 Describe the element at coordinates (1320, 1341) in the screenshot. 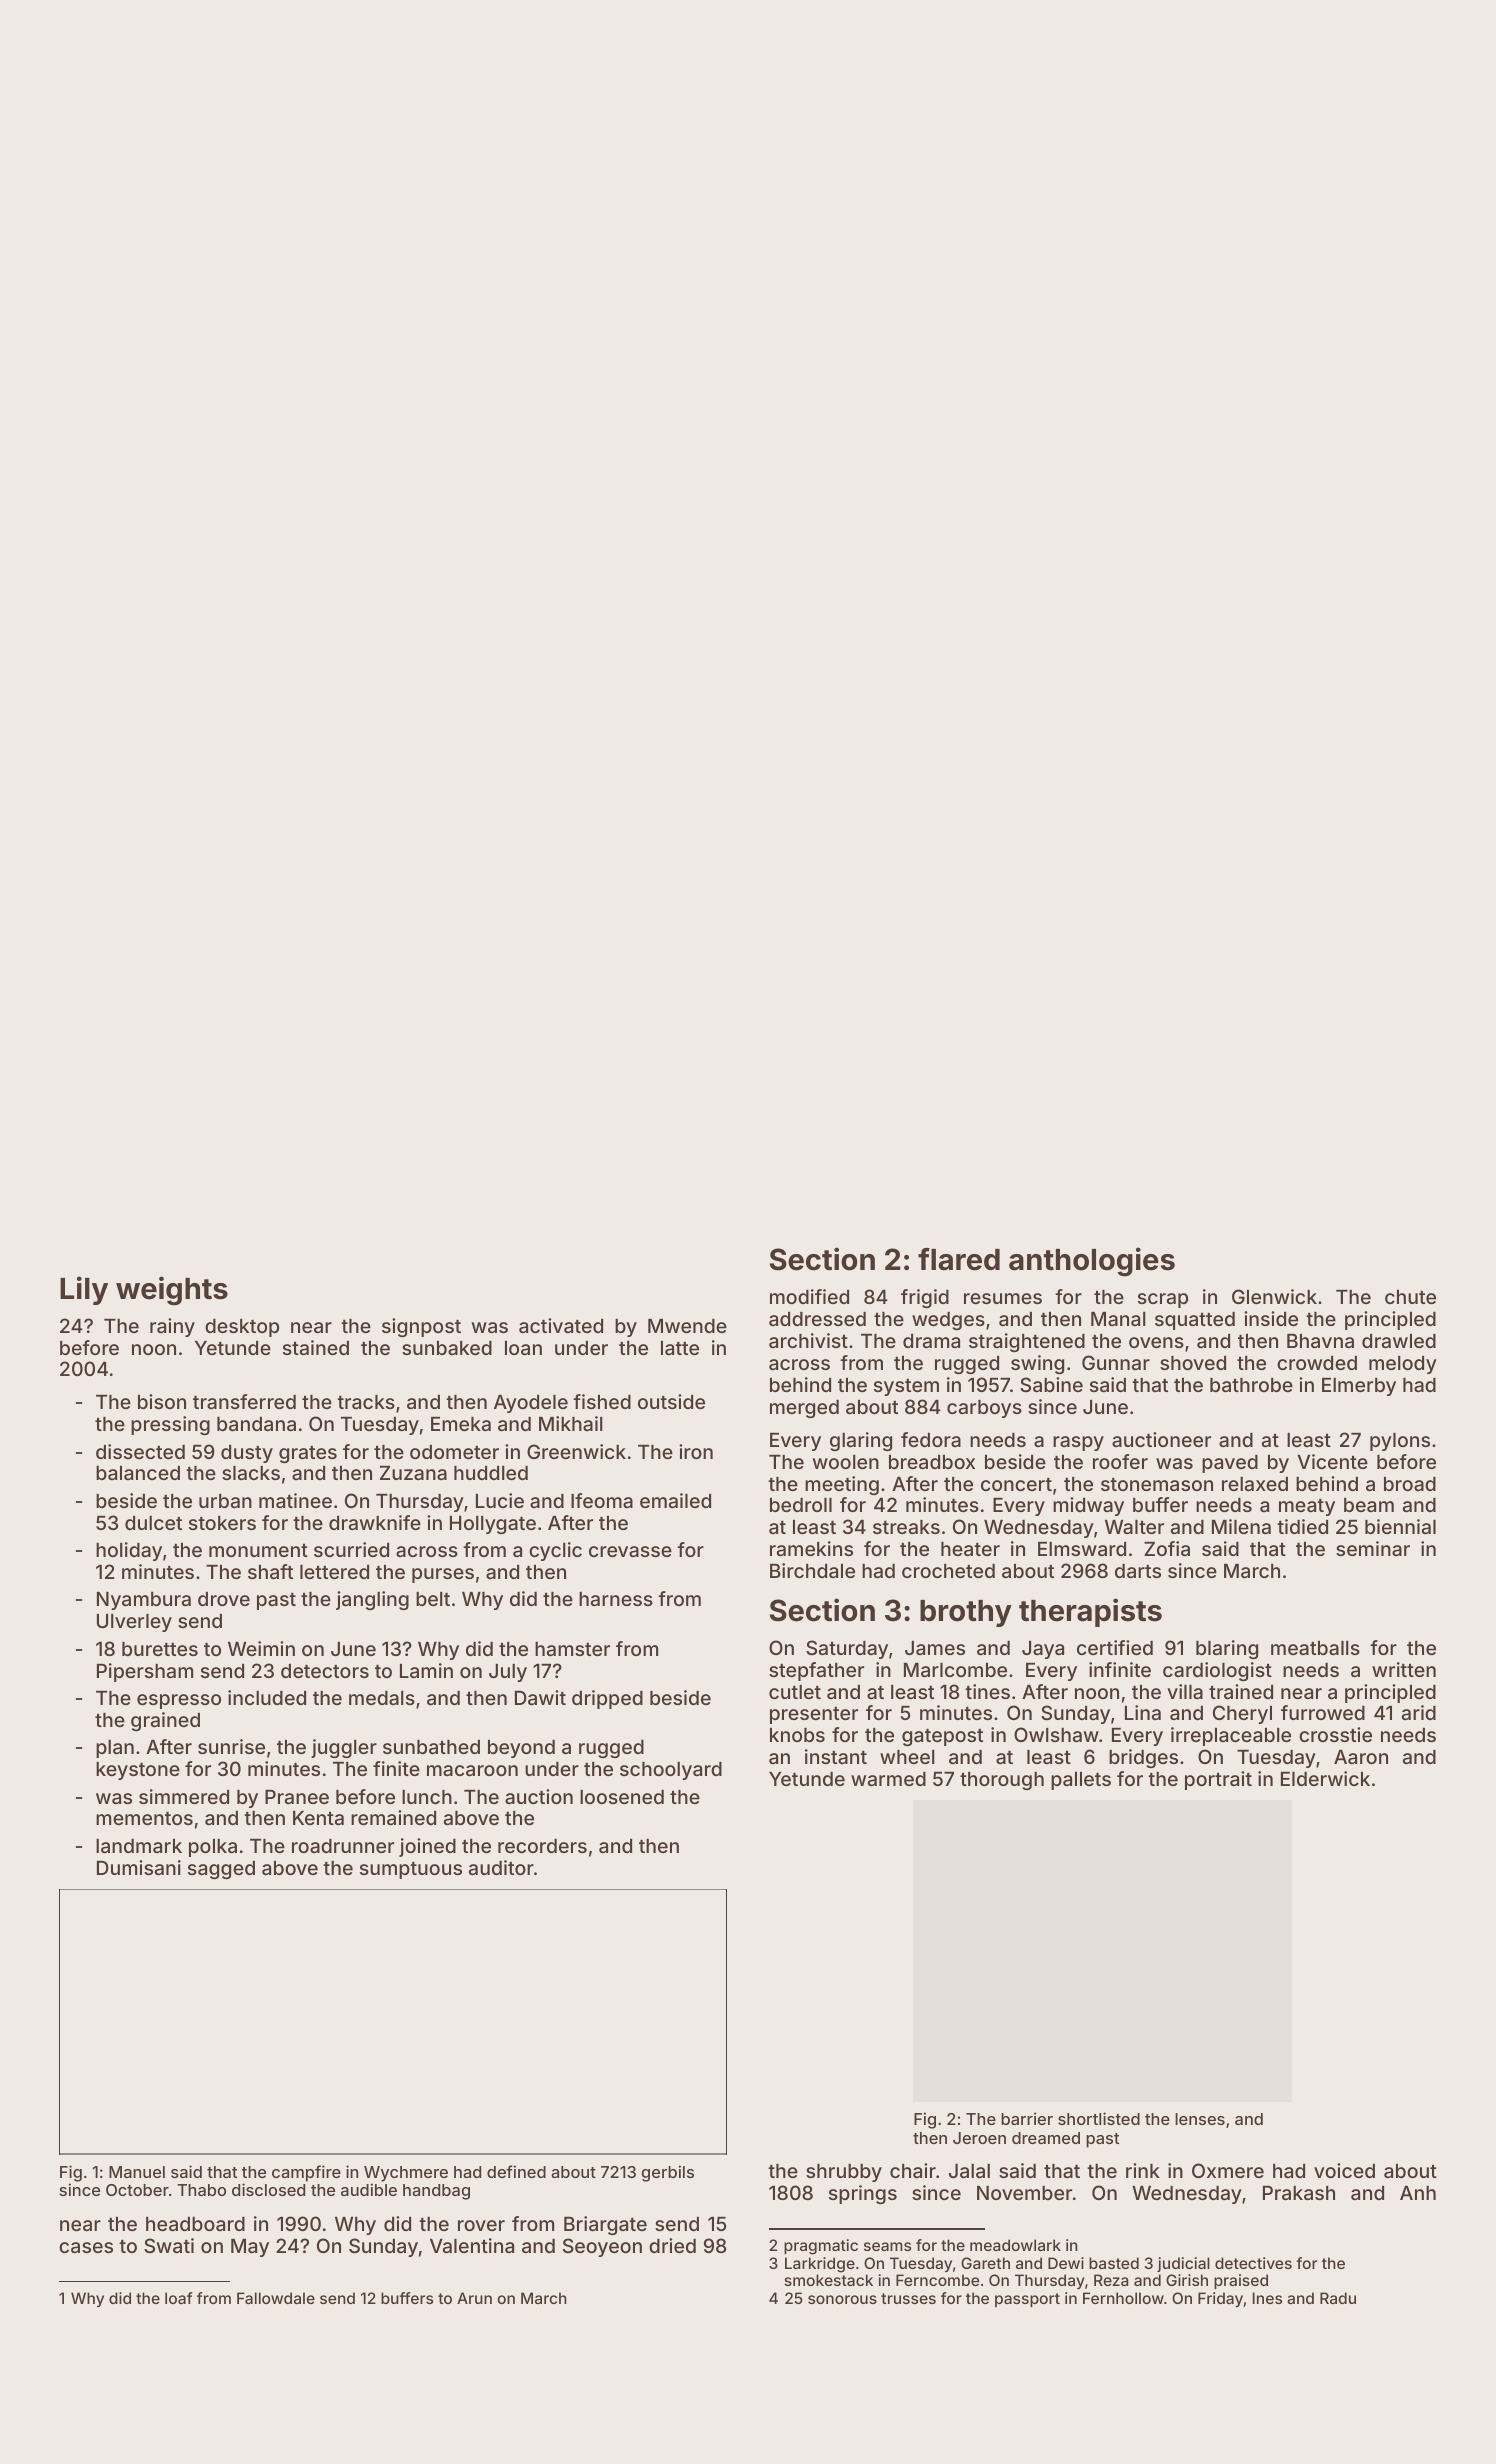

I see `Bhavna` at that location.
